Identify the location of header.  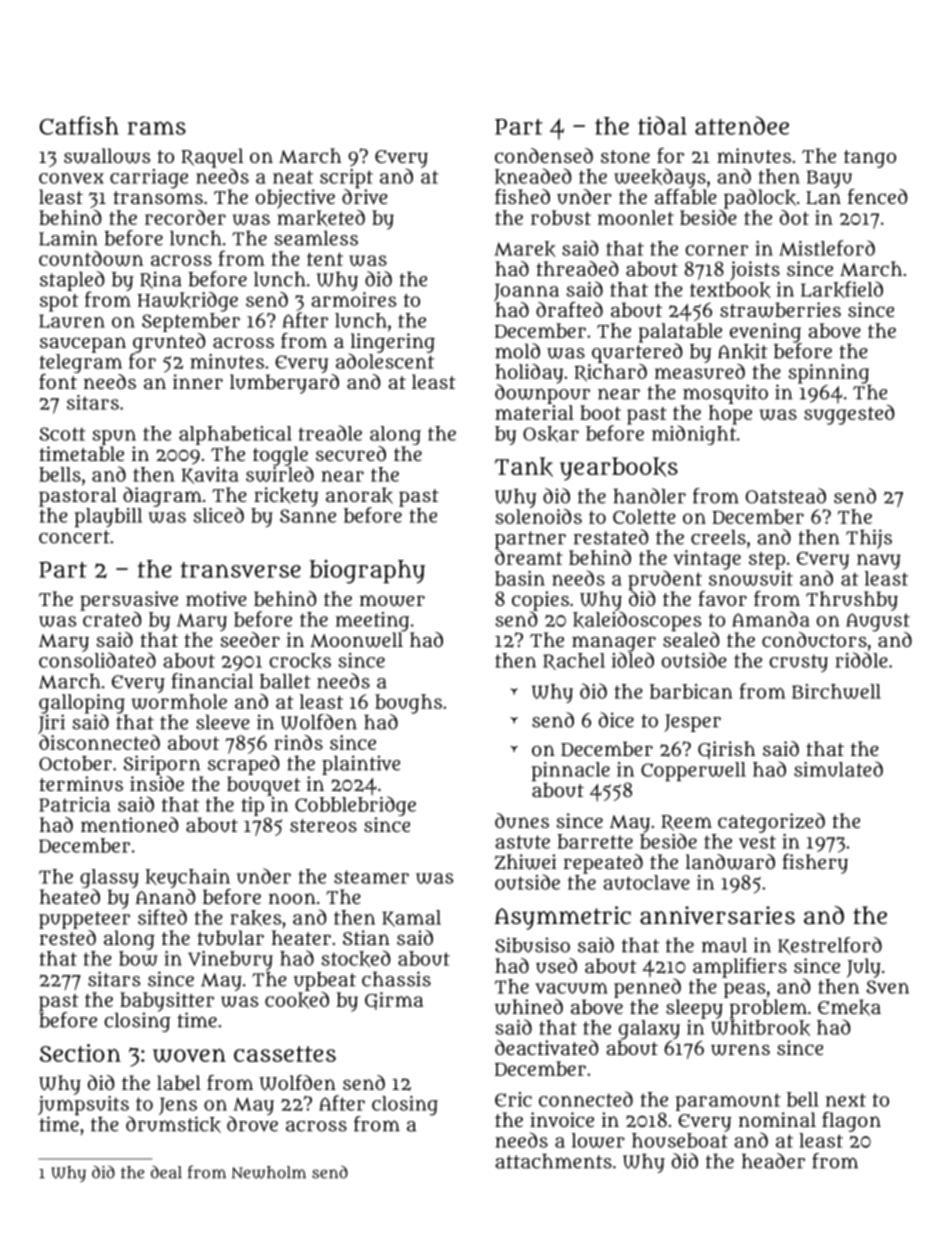
(773, 1161).
